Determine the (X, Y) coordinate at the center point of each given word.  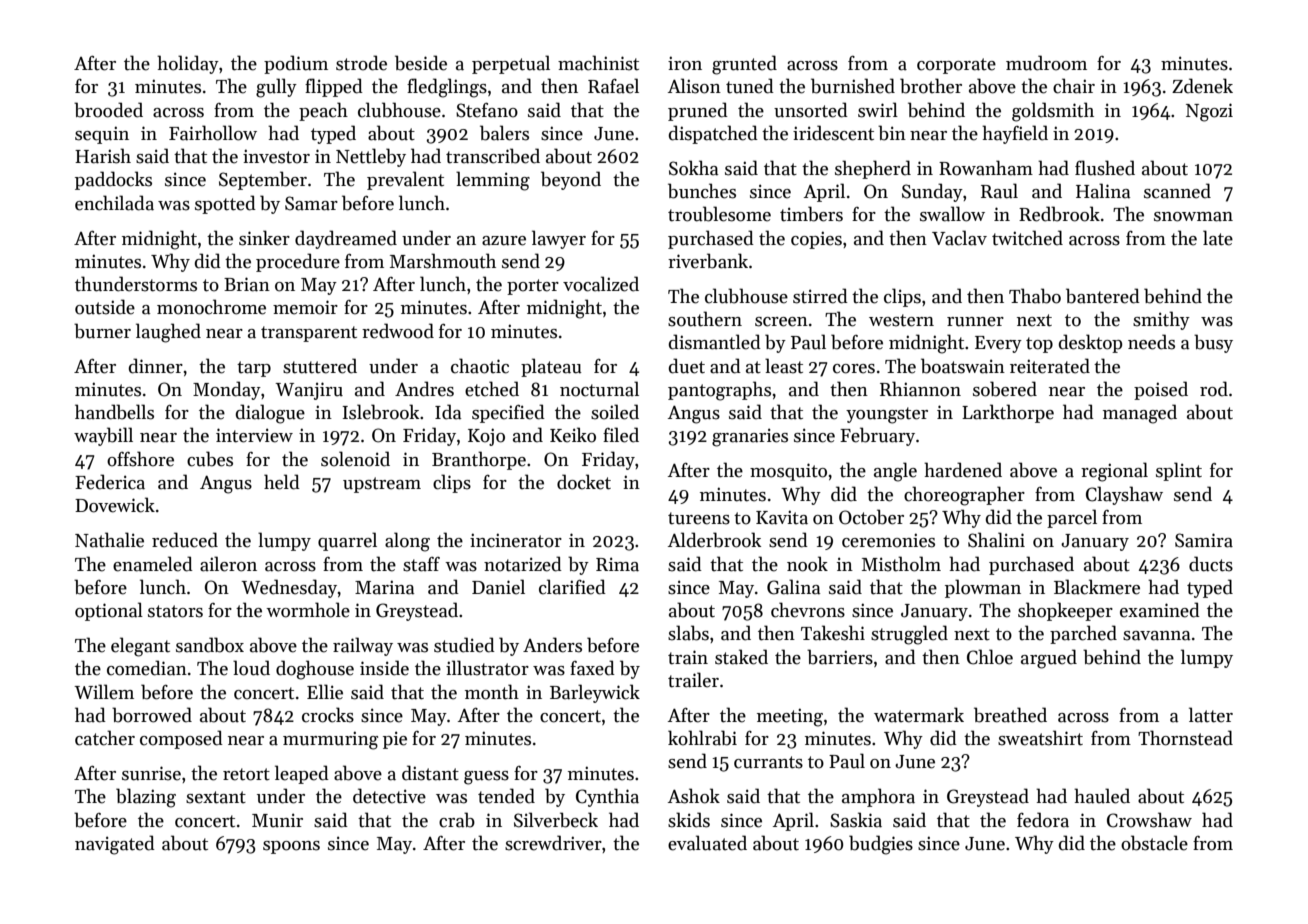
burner (102, 331)
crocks (328, 715)
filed (621, 435)
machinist (598, 63)
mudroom (1046, 63)
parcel (1072, 518)
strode (361, 63)
